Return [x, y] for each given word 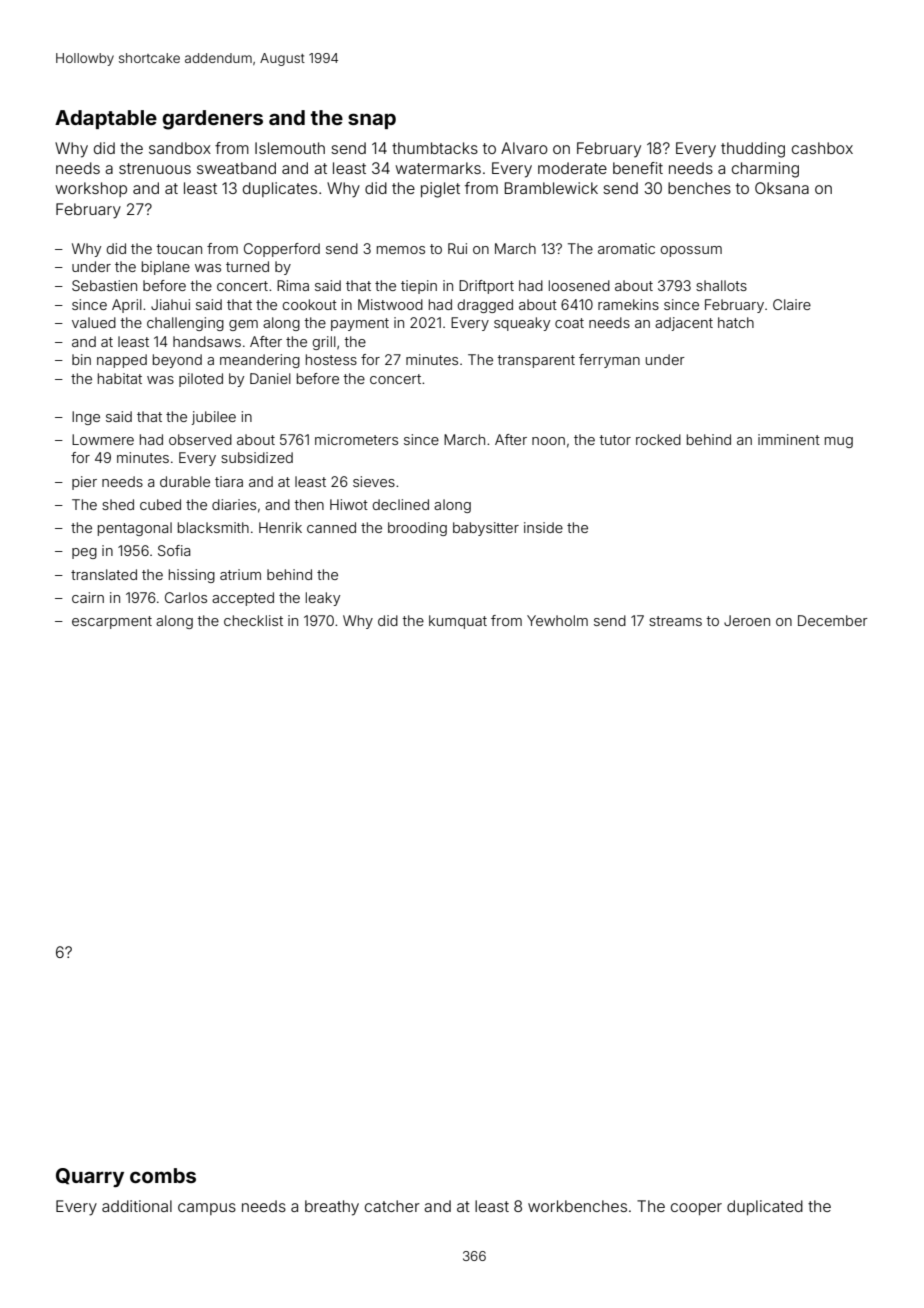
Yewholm [557, 620]
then [309, 504]
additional [137, 1206]
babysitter [486, 529]
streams [675, 621]
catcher [392, 1206]
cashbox [822, 148]
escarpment [112, 622]
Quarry [90, 1177]
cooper [696, 1209]
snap [372, 121]
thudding [753, 150]
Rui [457, 248]
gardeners [212, 120]
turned [247, 266]
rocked [658, 439]
